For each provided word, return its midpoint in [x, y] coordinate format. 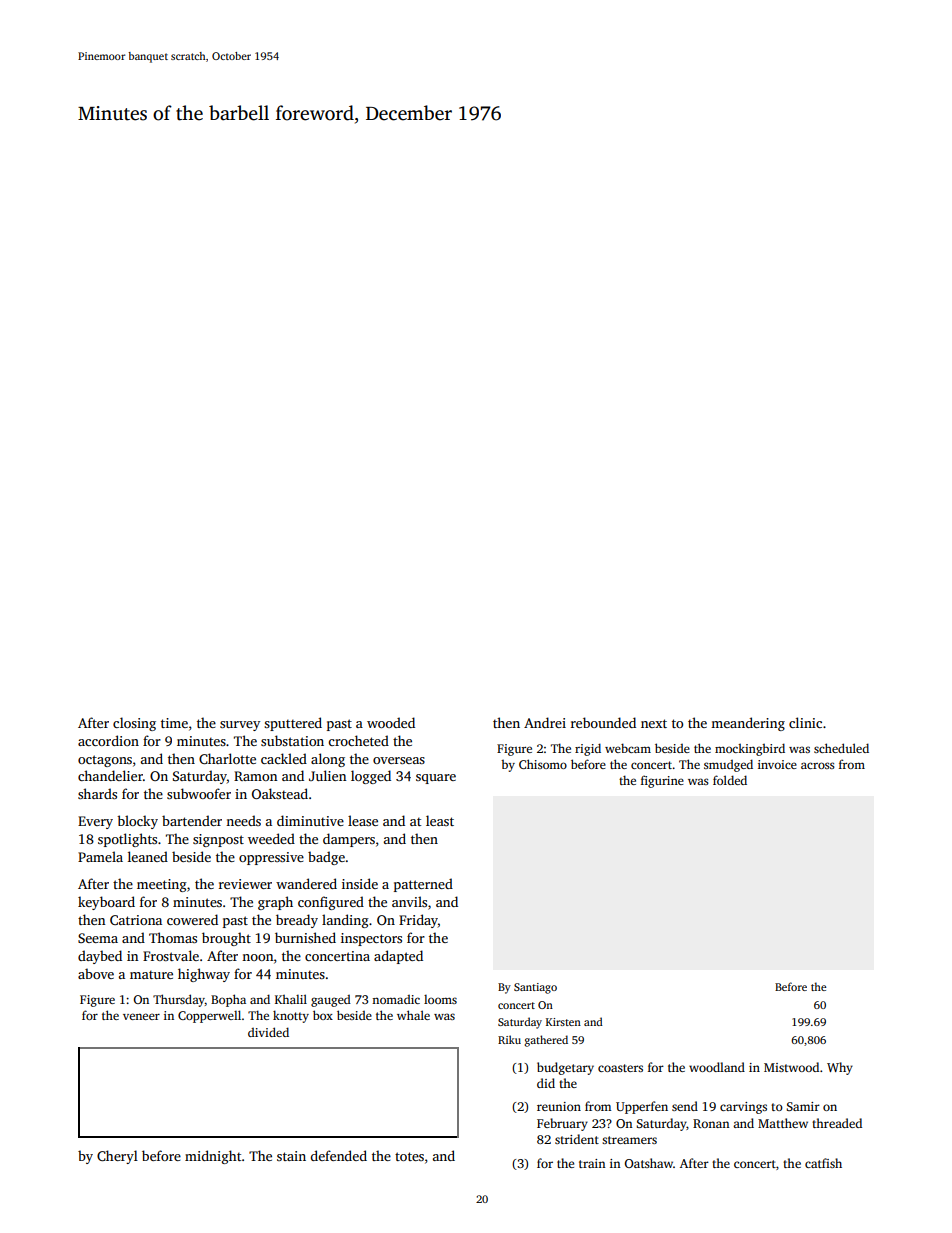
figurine [662, 781]
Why [840, 1068]
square [436, 779]
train [592, 1163]
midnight [213, 1157]
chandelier [110, 775]
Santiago [535, 988]
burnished [305, 937]
